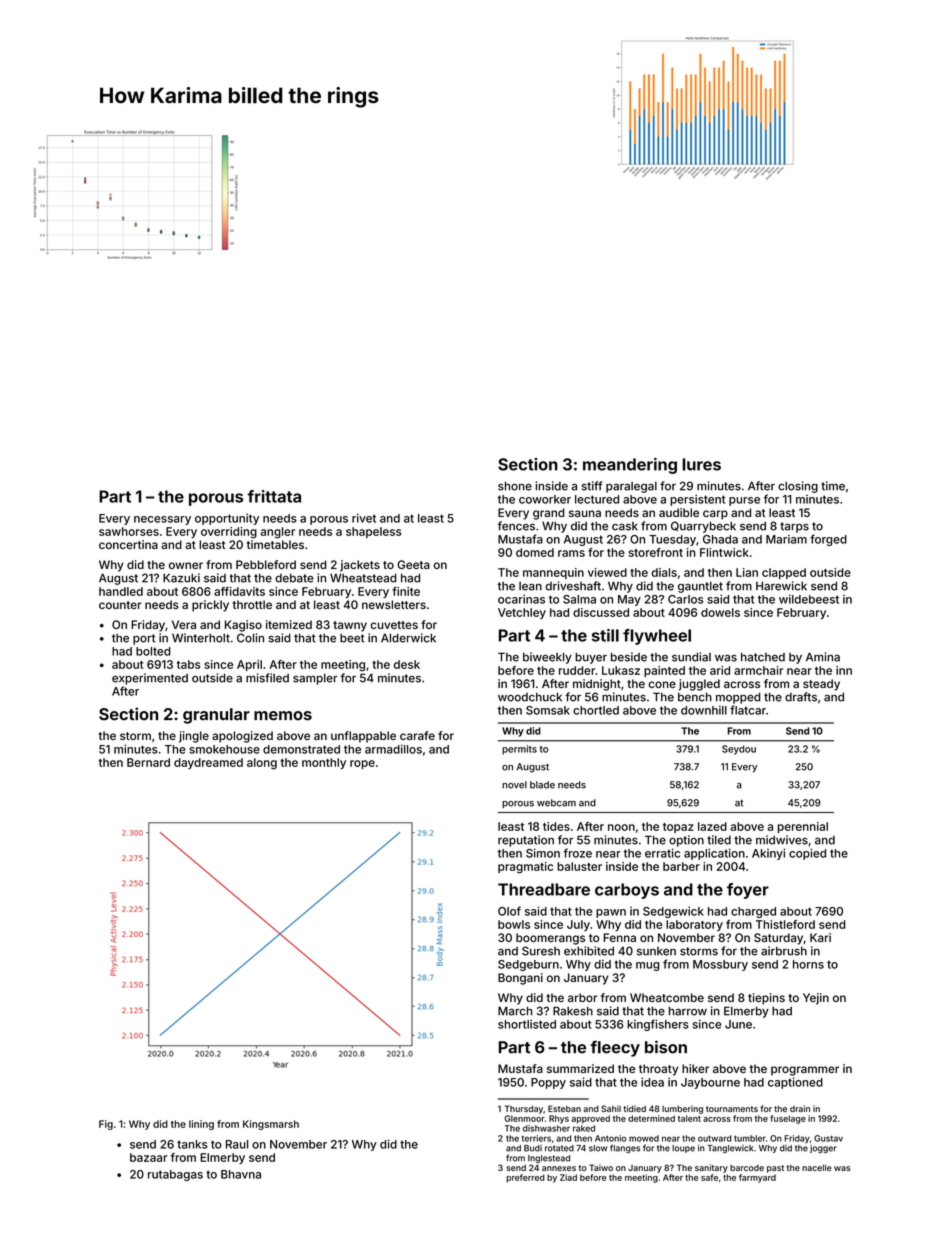  Describe the element at coordinates (686, 599) in the page. I see `Carlos` at that location.
